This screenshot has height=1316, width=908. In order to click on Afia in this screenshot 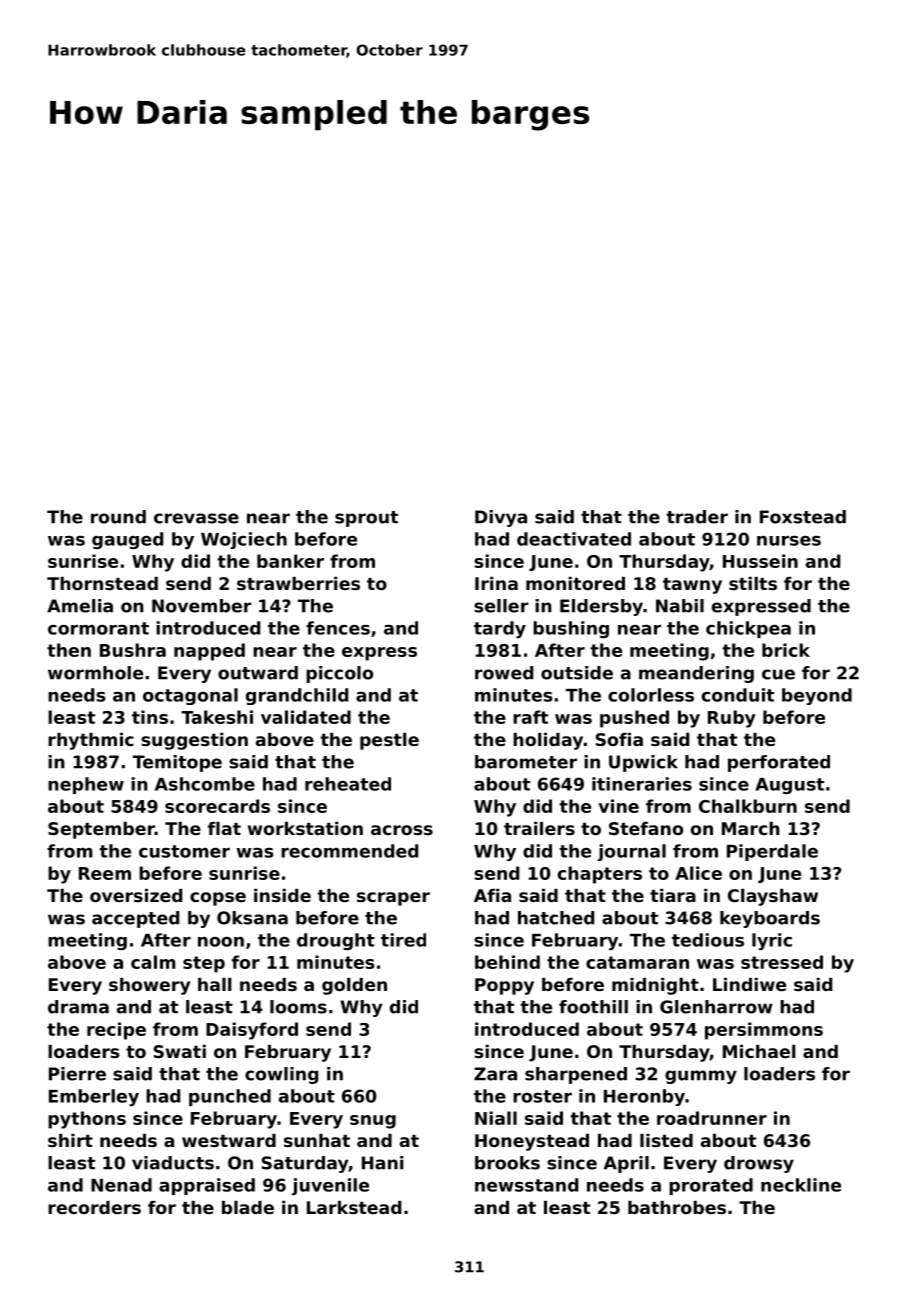, I will do `click(492, 895)`.
